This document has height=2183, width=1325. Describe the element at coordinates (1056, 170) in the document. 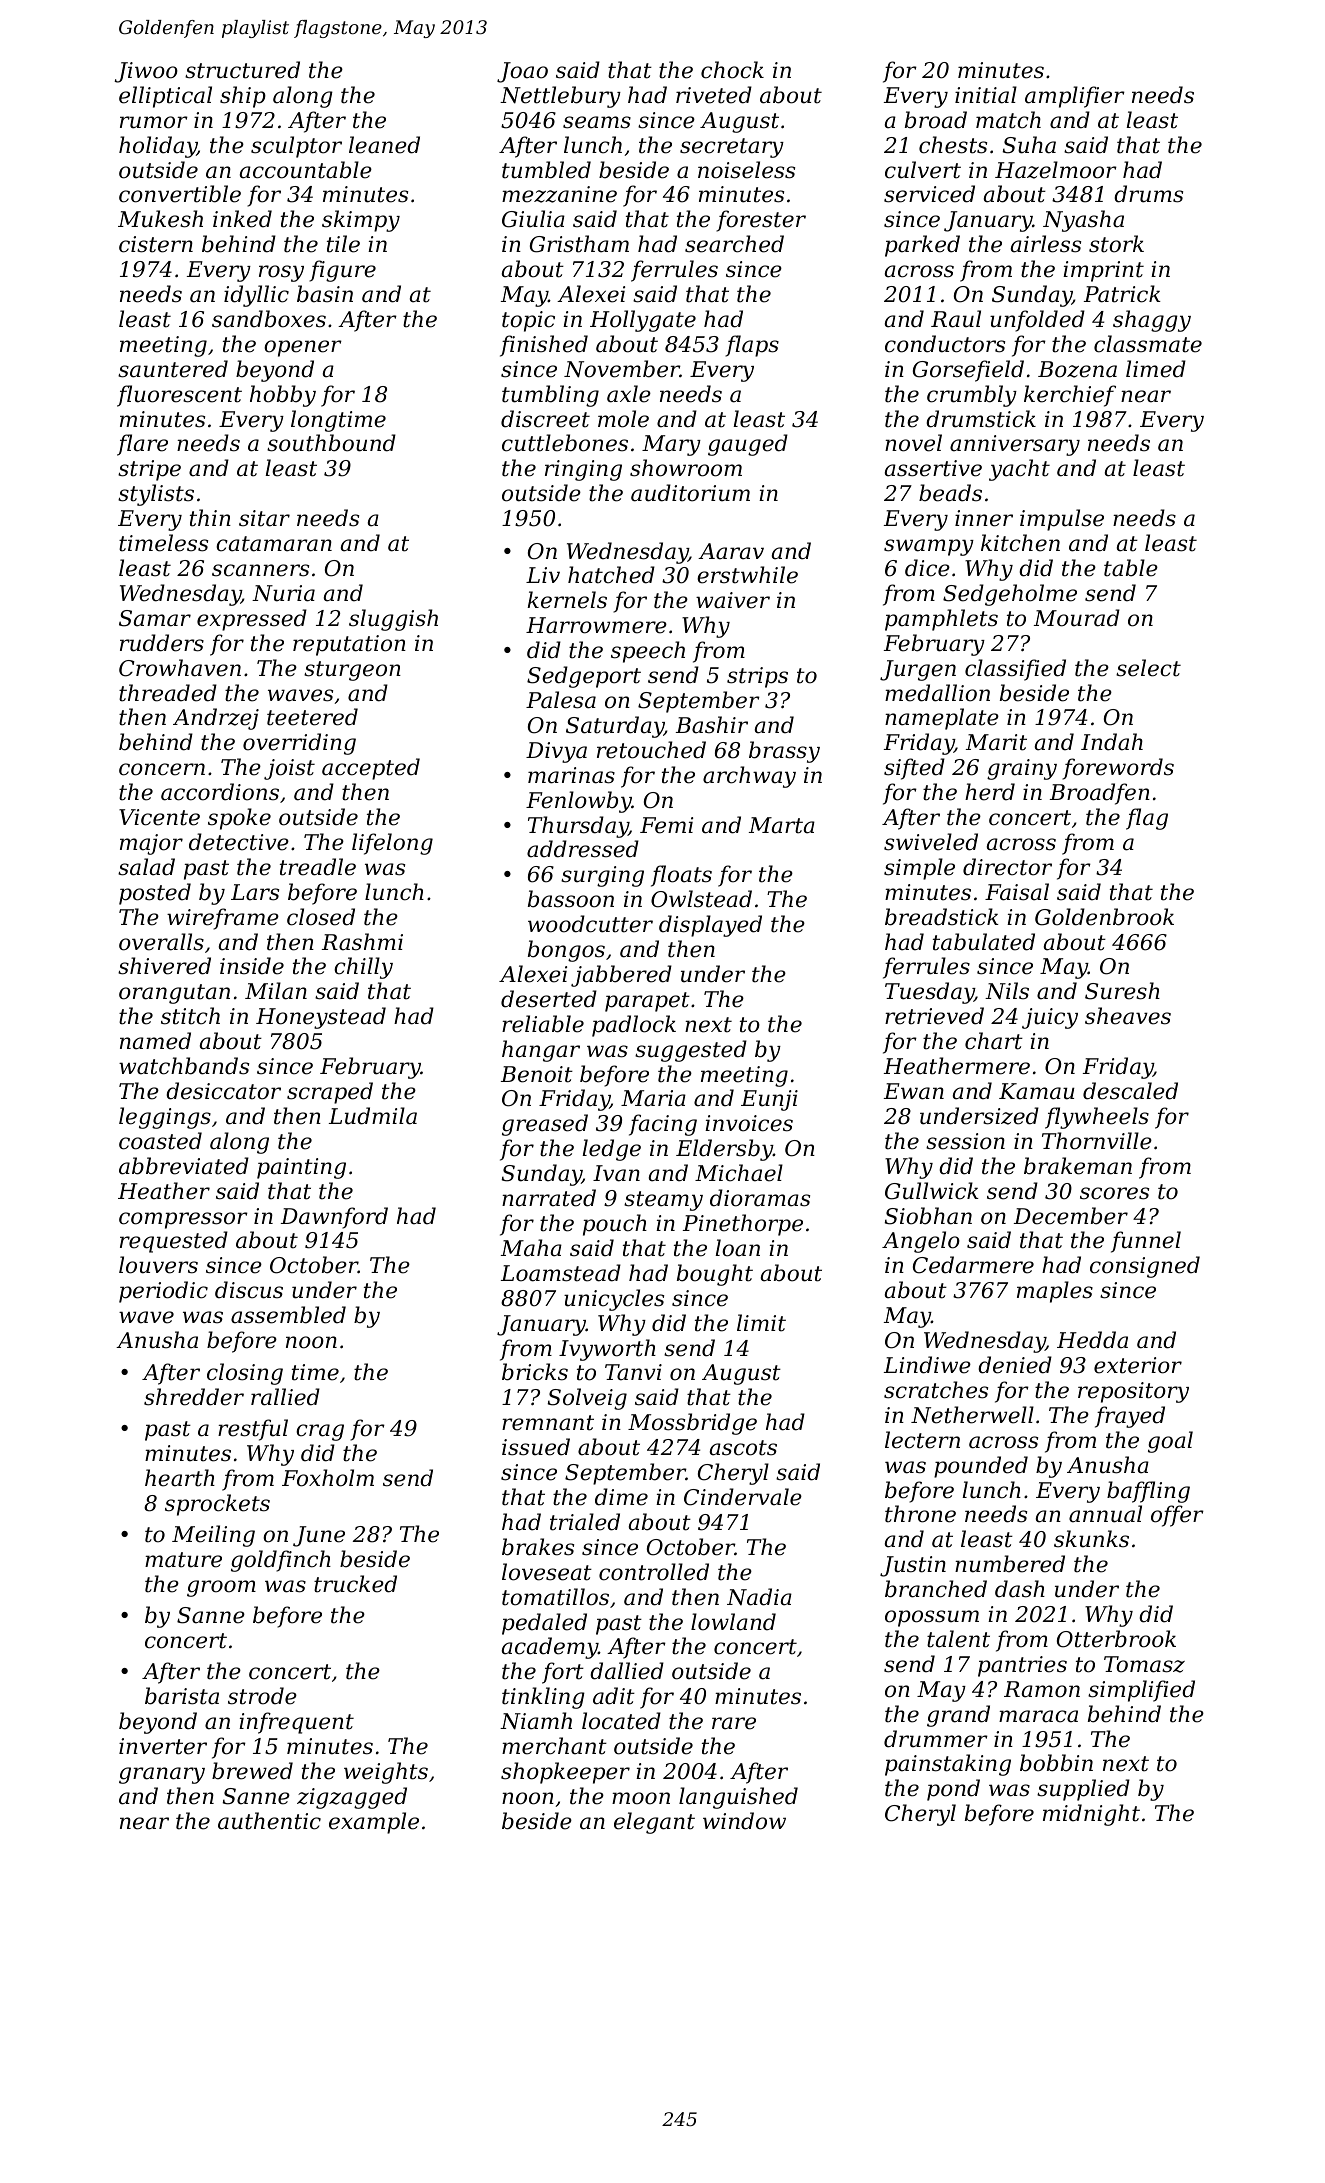

I see `Hazelmoor` at that location.
